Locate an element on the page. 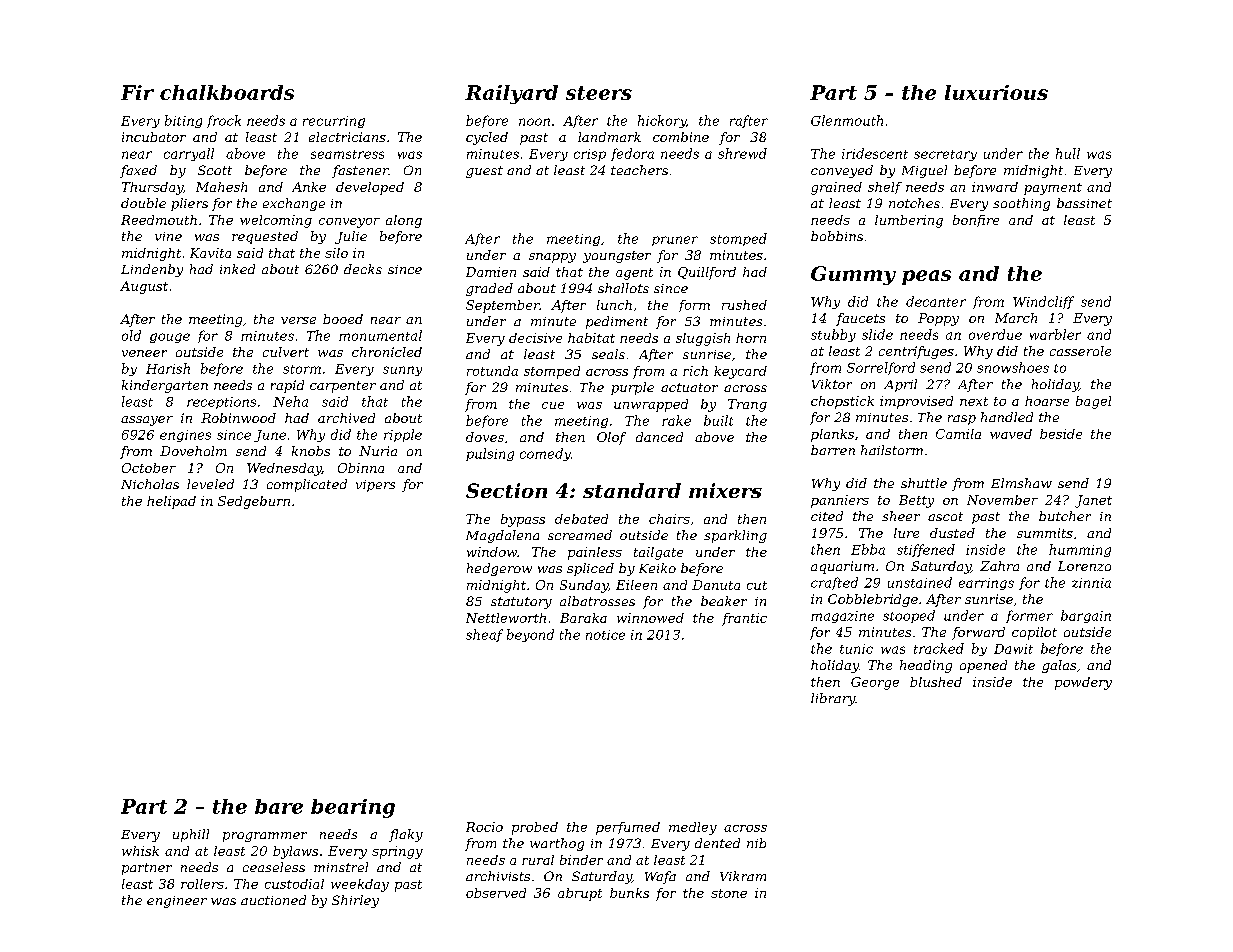  powdery is located at coordinates (1083, 683).
